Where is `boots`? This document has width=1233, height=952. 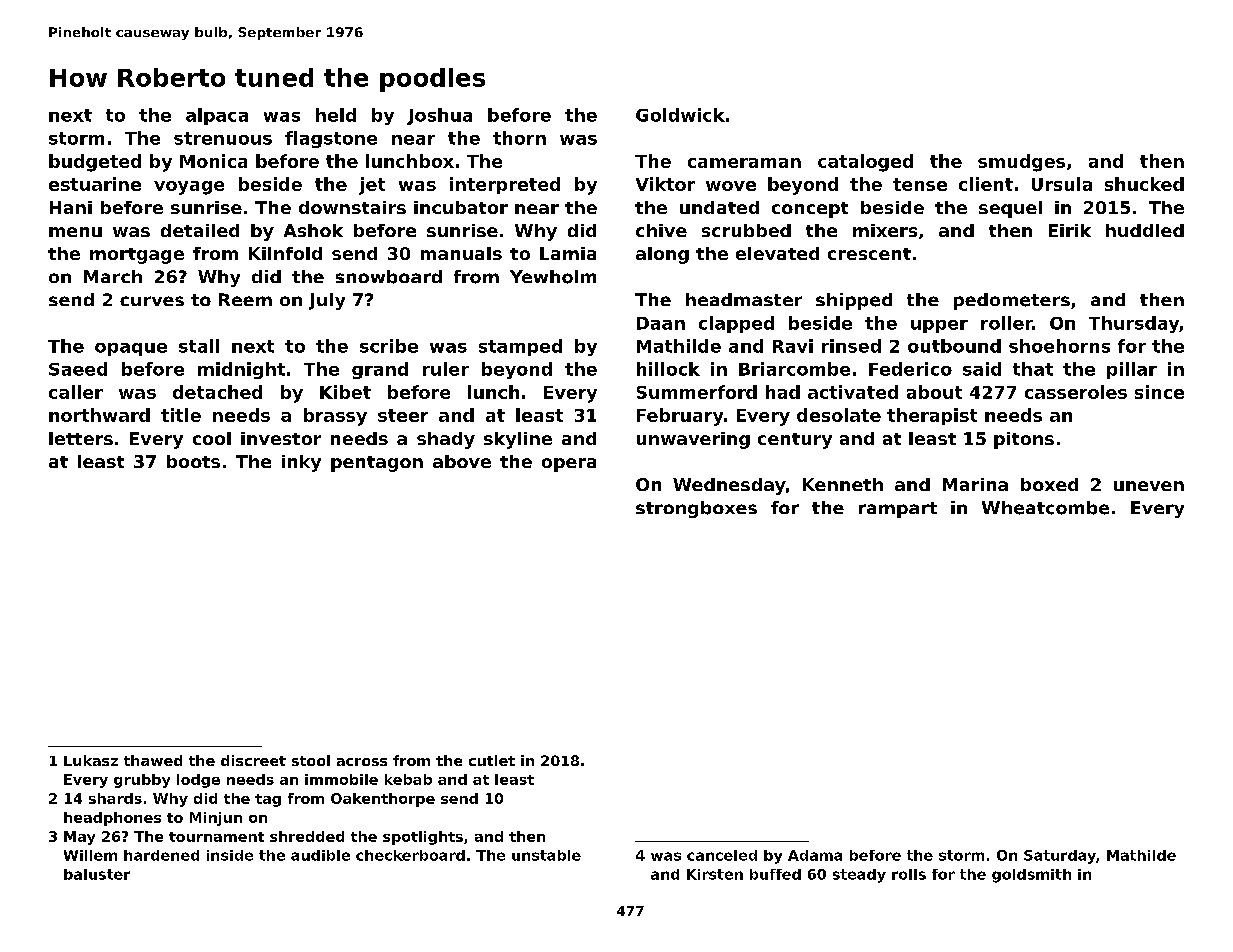
boots is located at coordinates (193, 461).
